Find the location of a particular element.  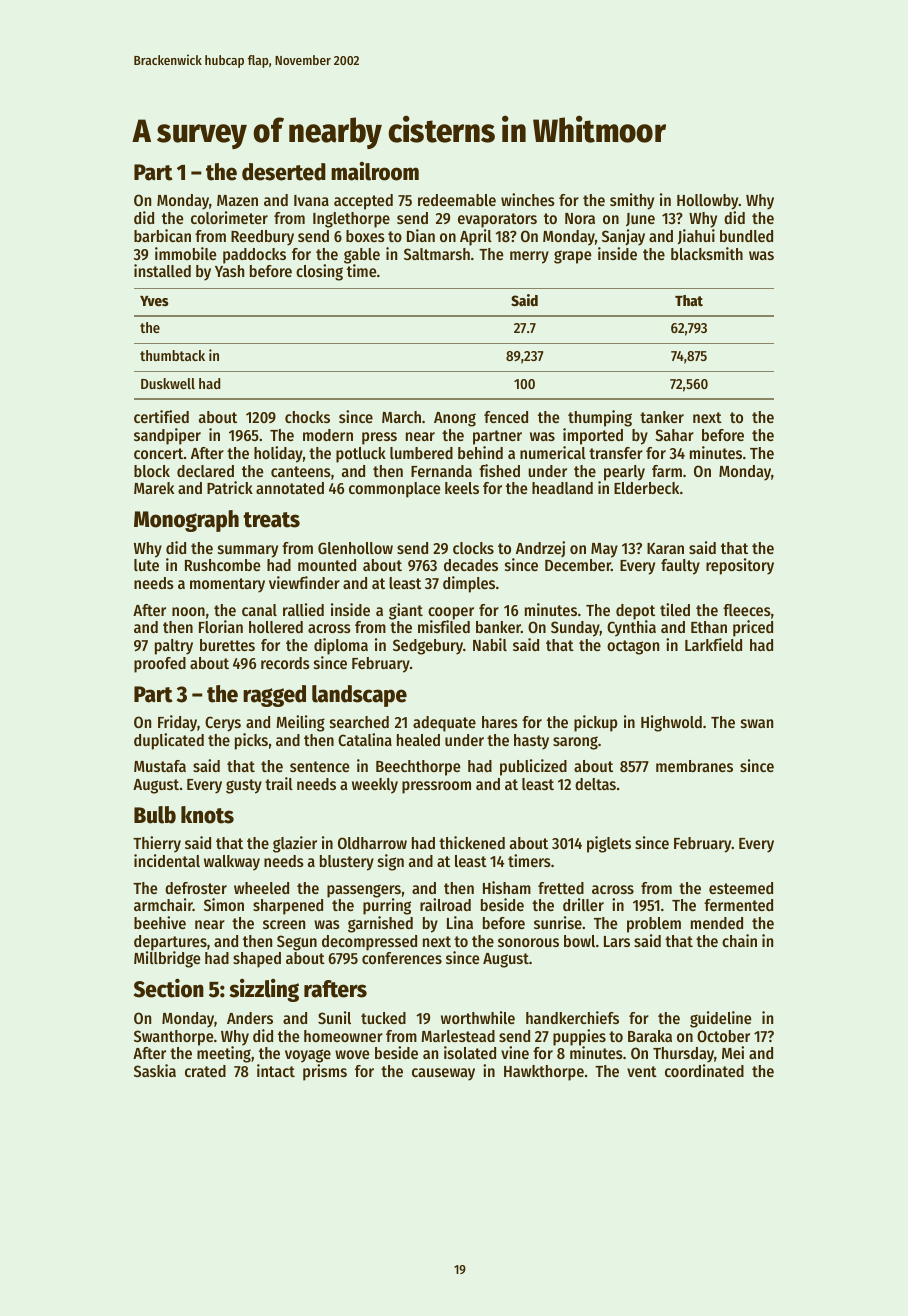

winches is located at coordinates (528, 199).
